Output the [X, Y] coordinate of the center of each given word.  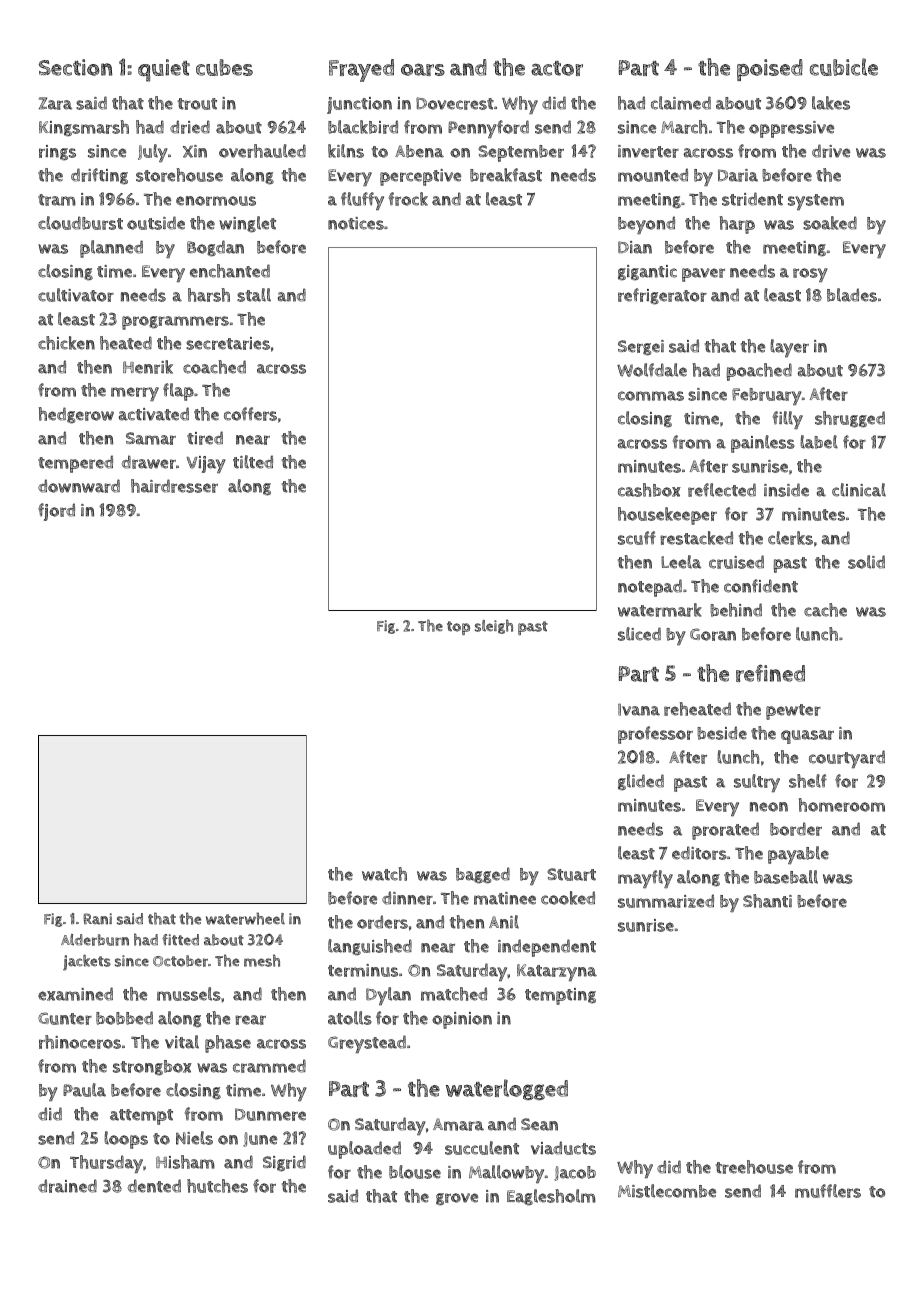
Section [75, 67]
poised [770, 70]
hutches [217, 1186]
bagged [483, 875]
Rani [97, 919]
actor [557, 68]
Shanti [767, 901]
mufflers [828, 1191]
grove [457, 1199]
